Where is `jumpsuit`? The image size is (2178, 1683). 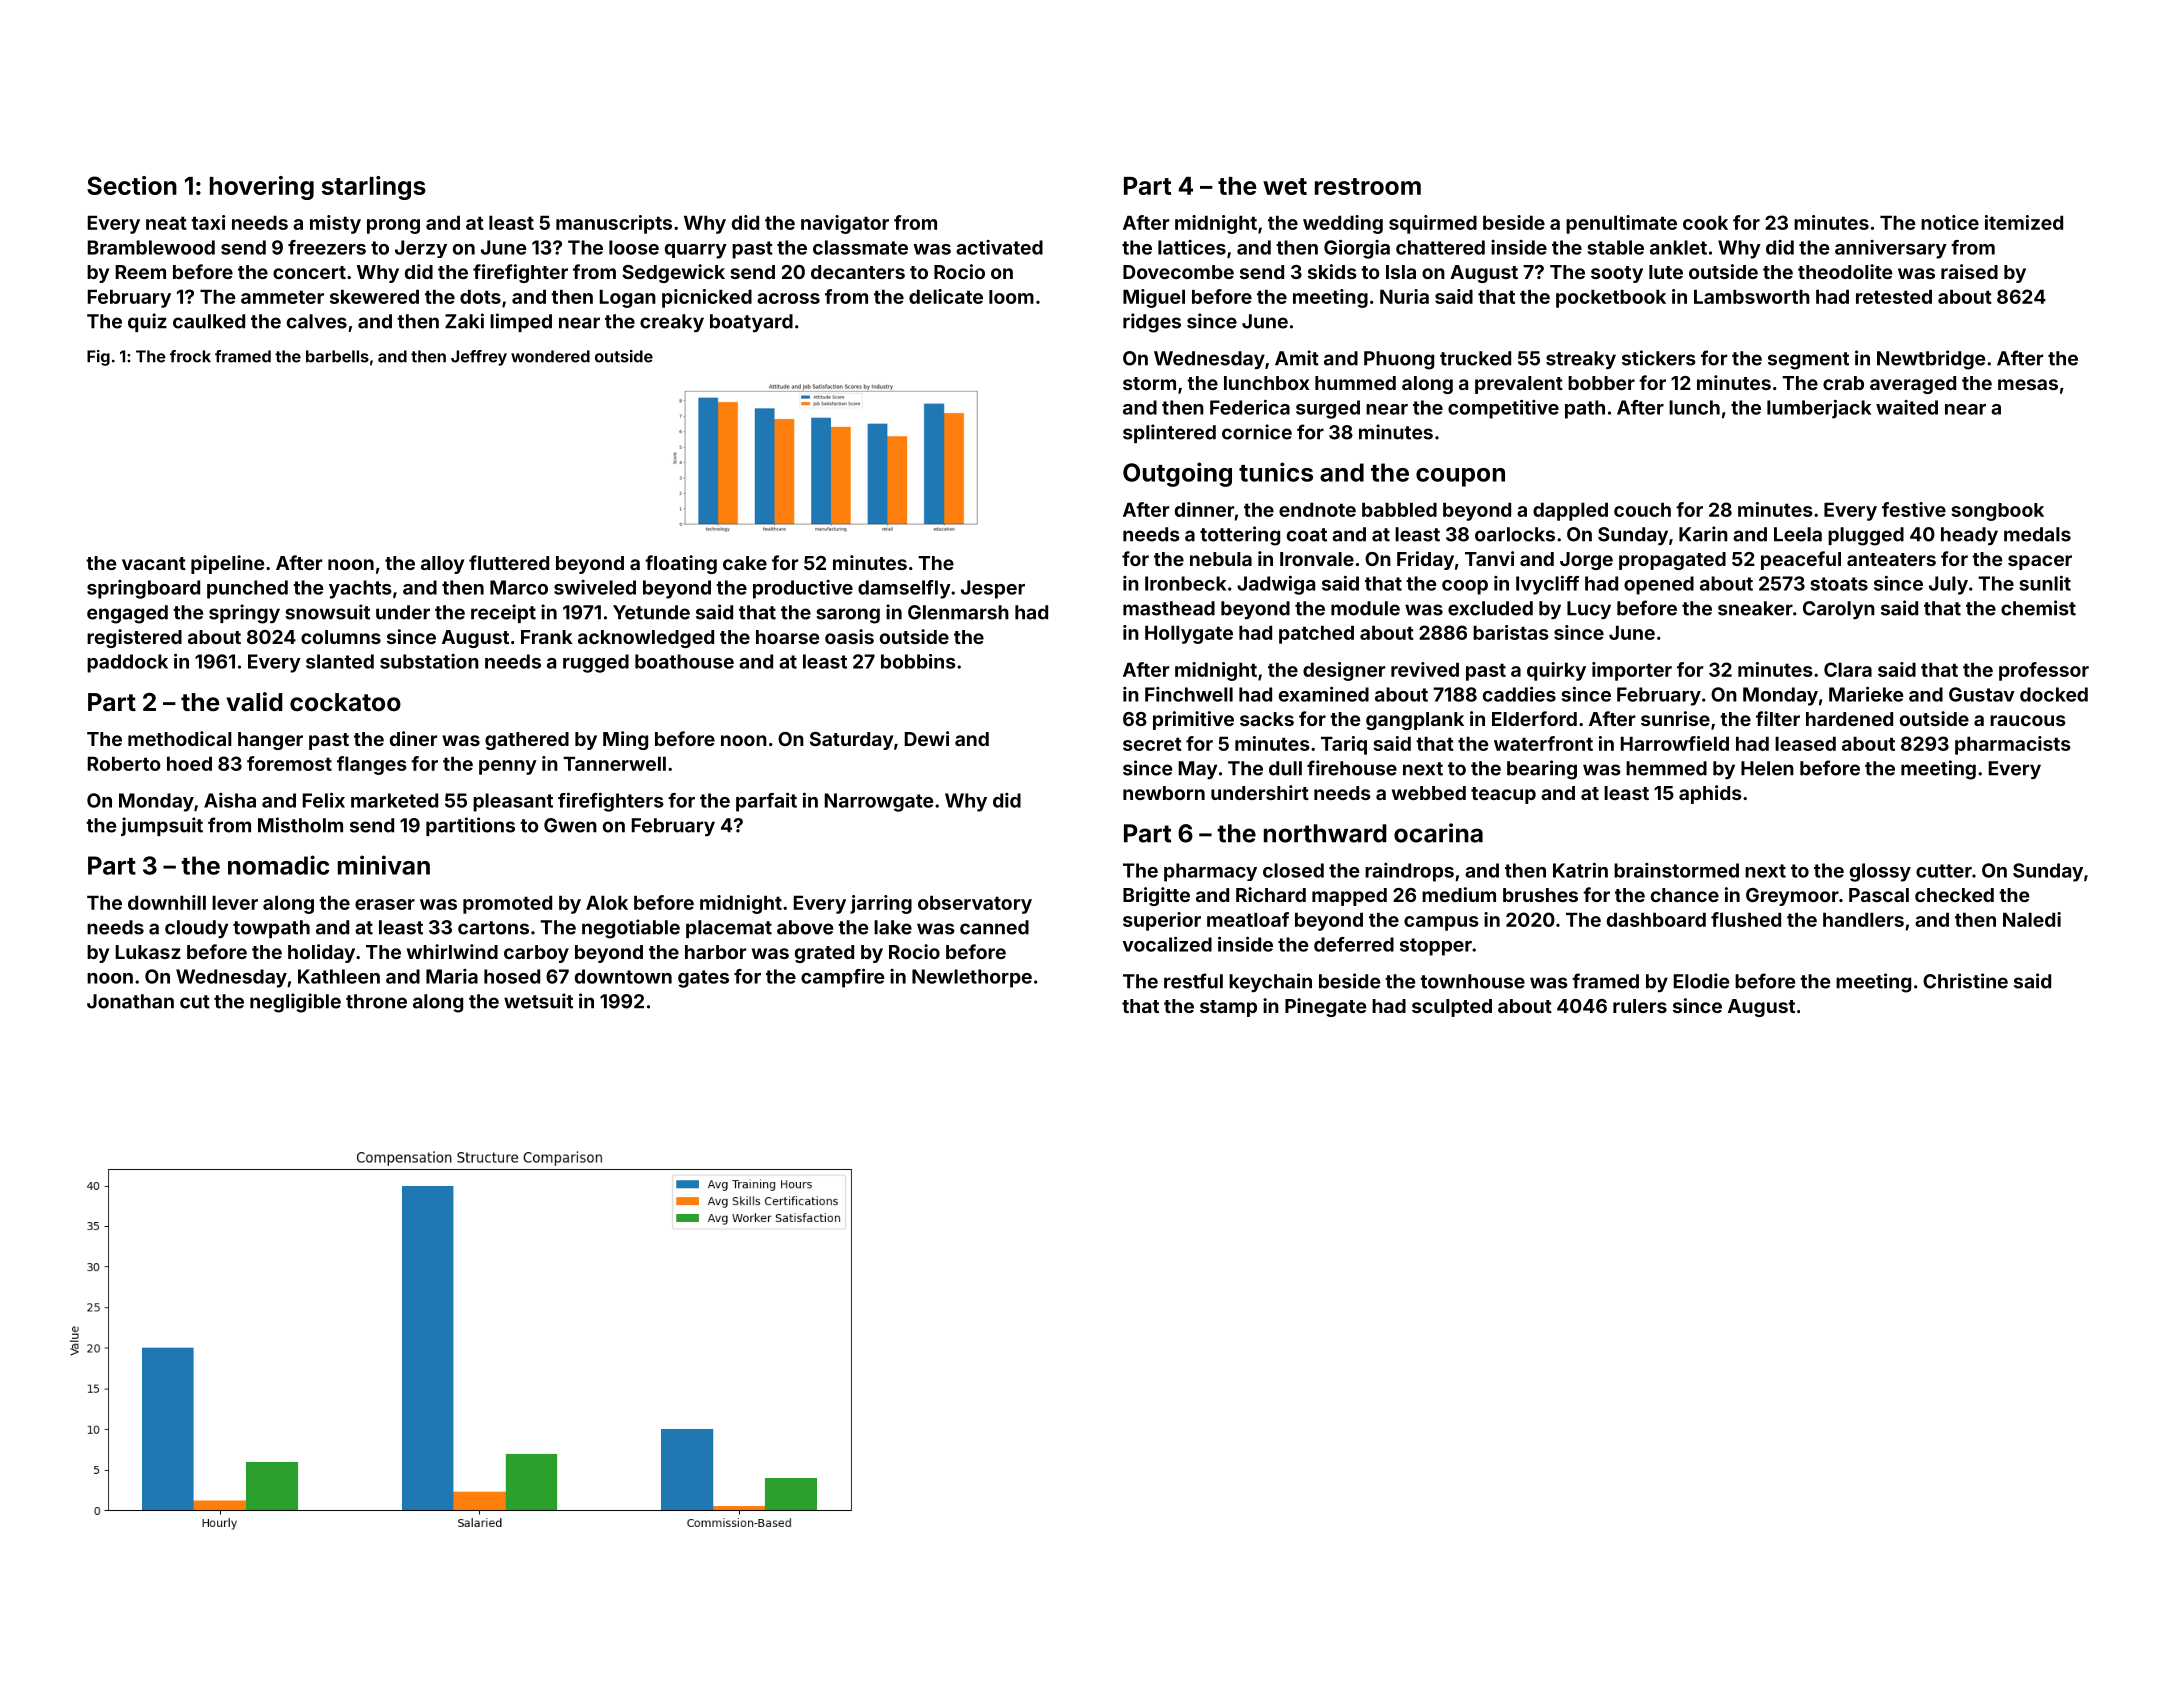
jumpsuit is located at coordinates (162, 826).
